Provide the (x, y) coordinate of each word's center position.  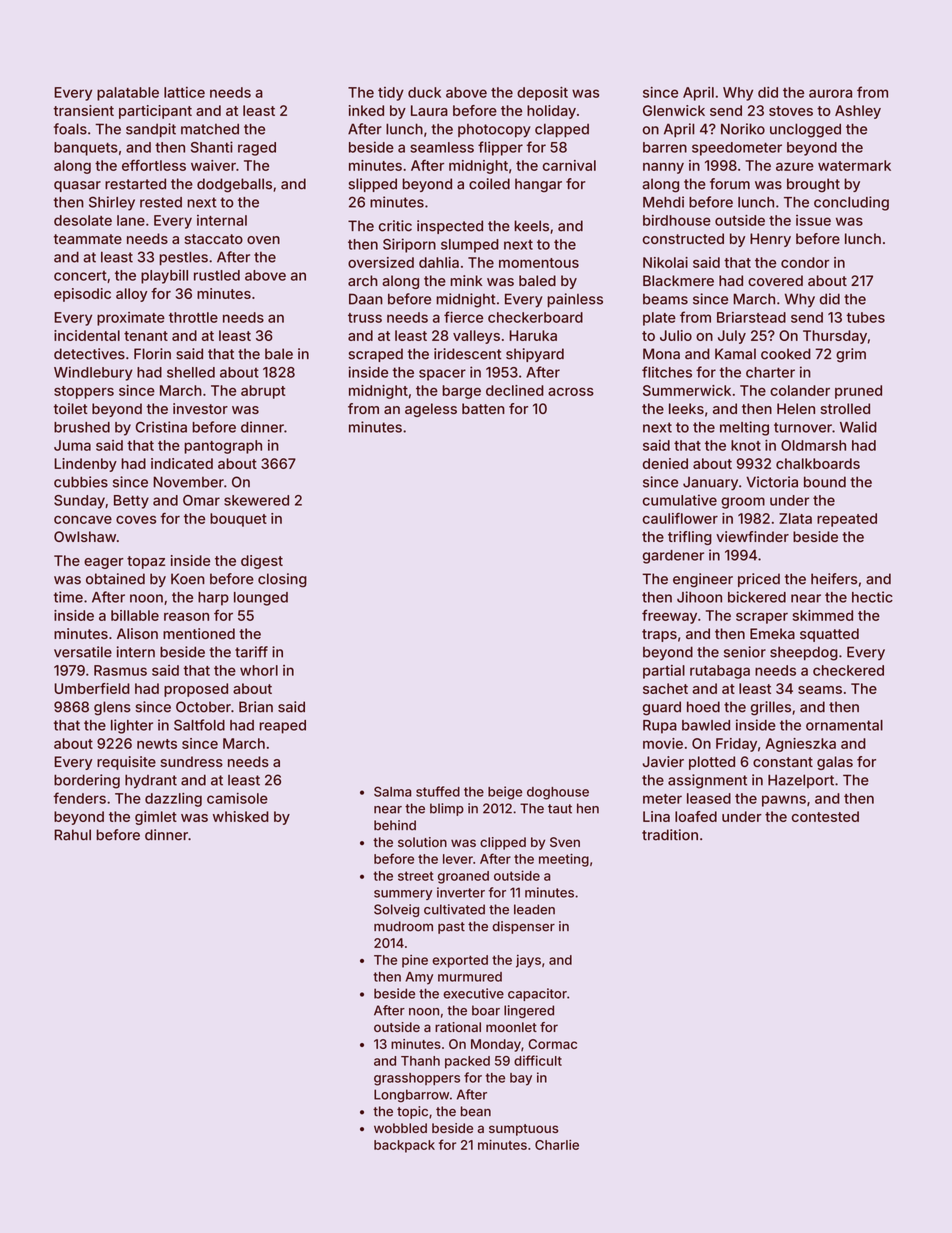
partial (664, 672)
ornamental (844, 725)
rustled (217, 275)
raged (257, 149)
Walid (858, 427)
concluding (851, 203)
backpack (404, 1146)
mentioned (199, 633)
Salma (392, 791)
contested (825, 816)
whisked (241, 816)
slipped (372, 185)
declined (515, 390)
